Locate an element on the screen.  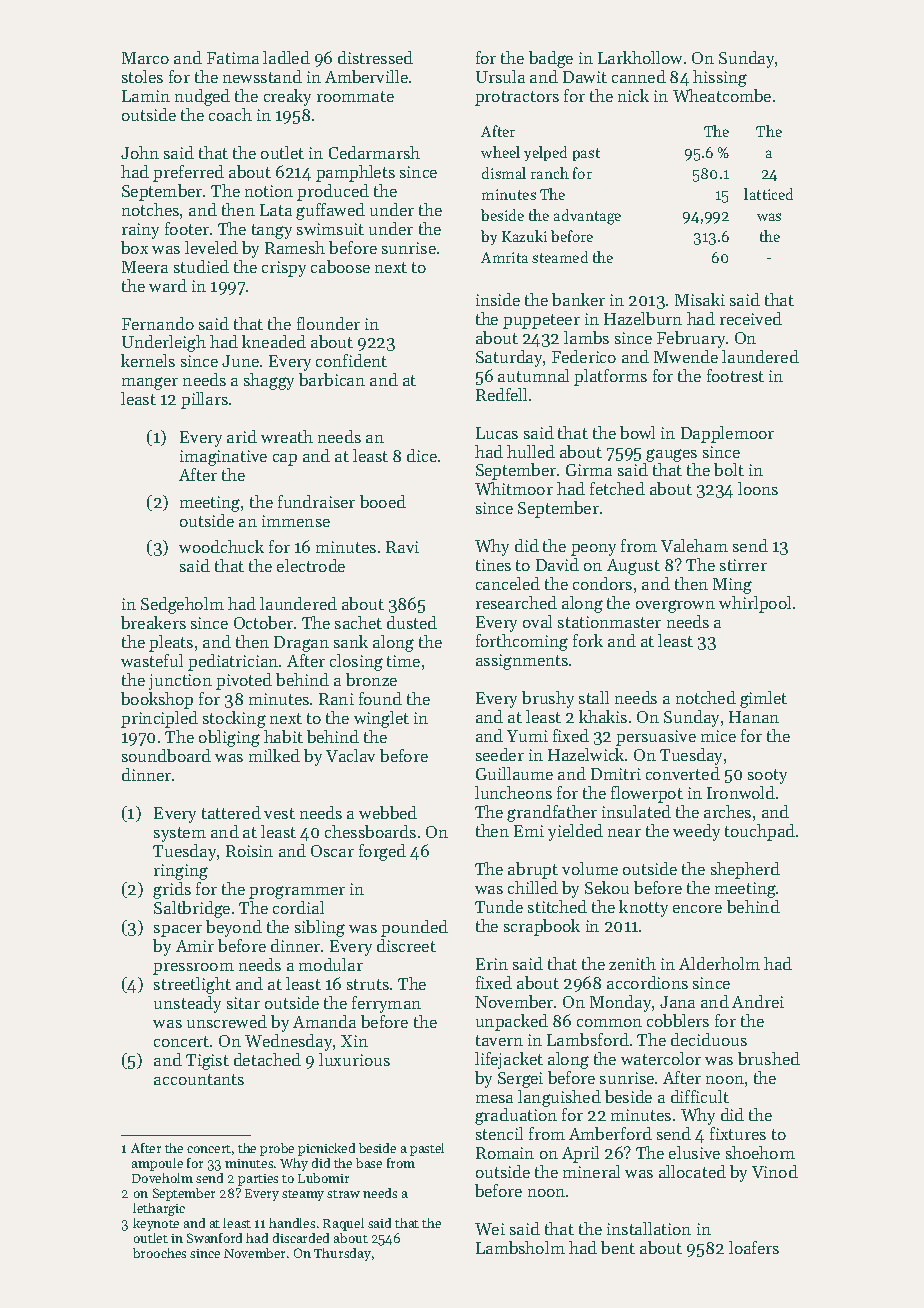
Dmitri is located at coordinates (616, 774).
